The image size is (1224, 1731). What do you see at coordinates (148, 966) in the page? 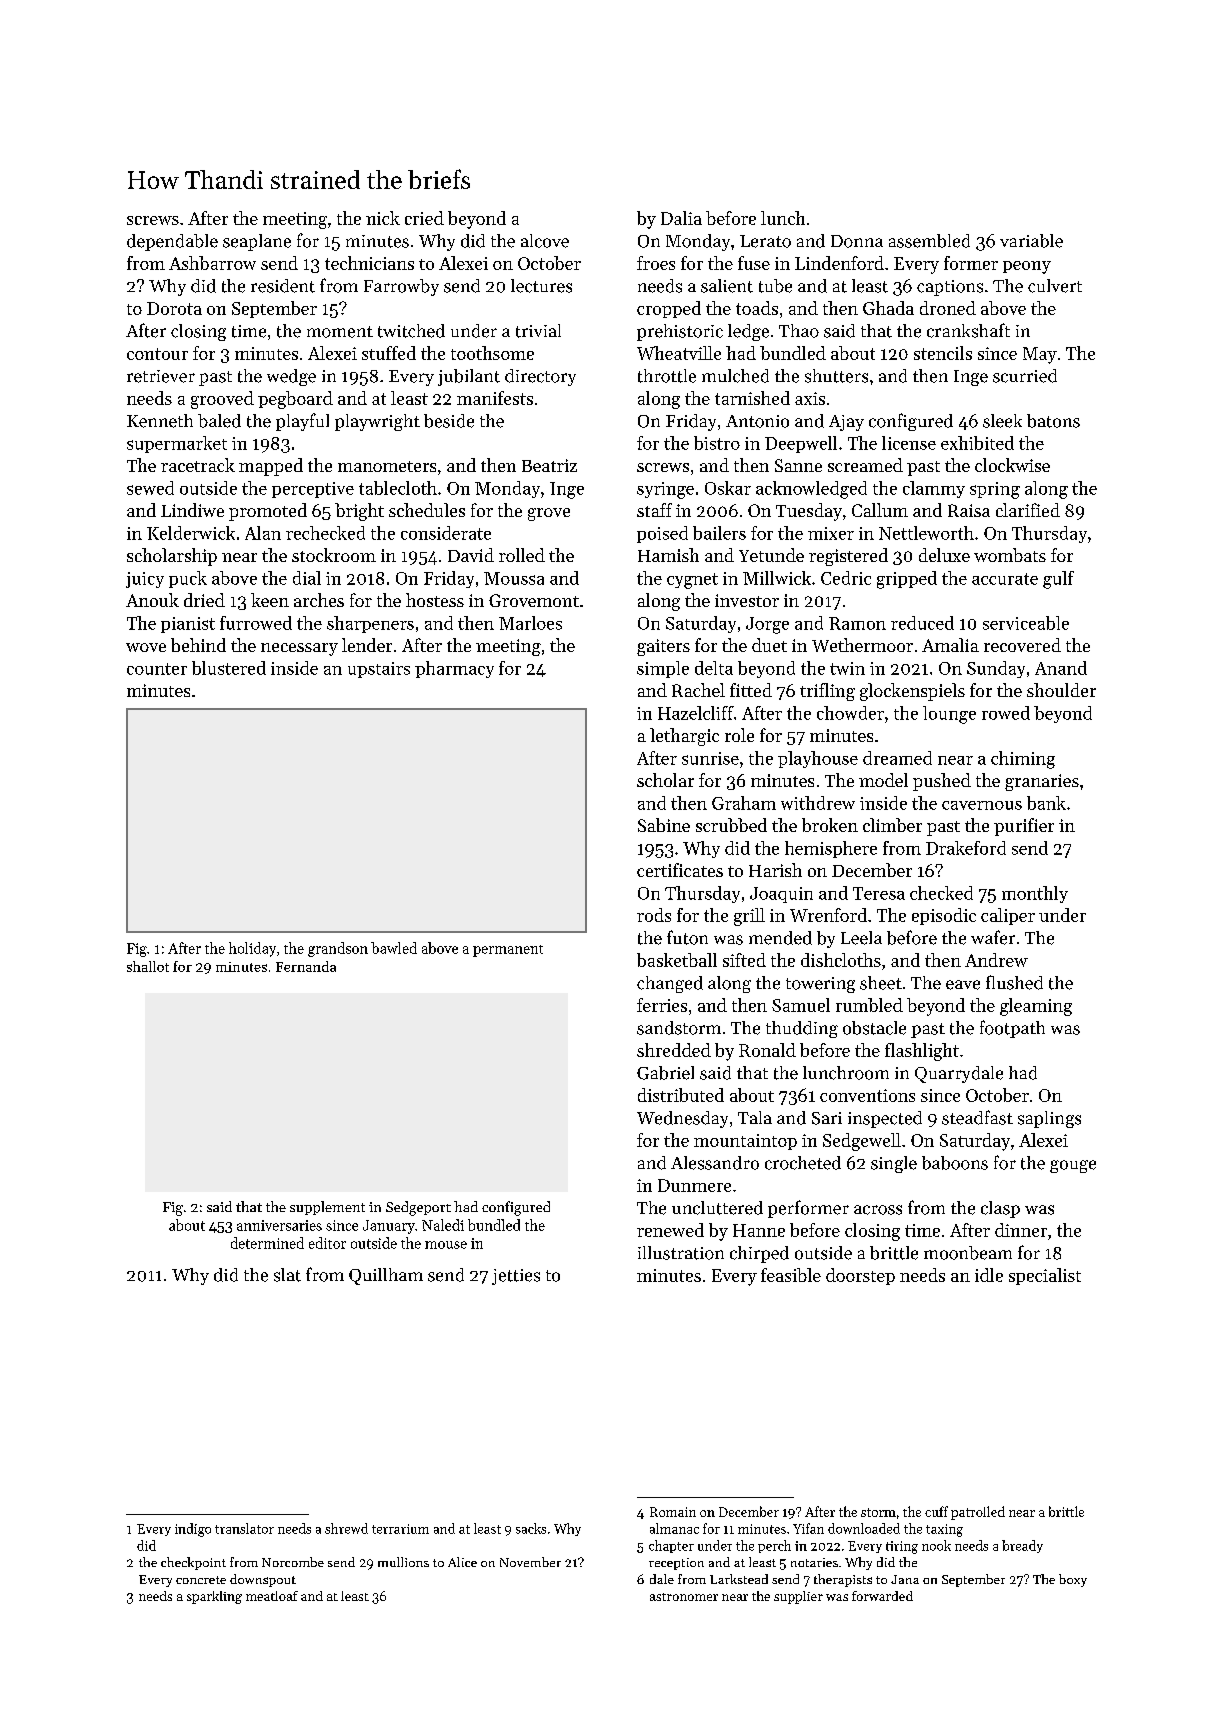
I see `shallot` at bounding box center [148, 966].
